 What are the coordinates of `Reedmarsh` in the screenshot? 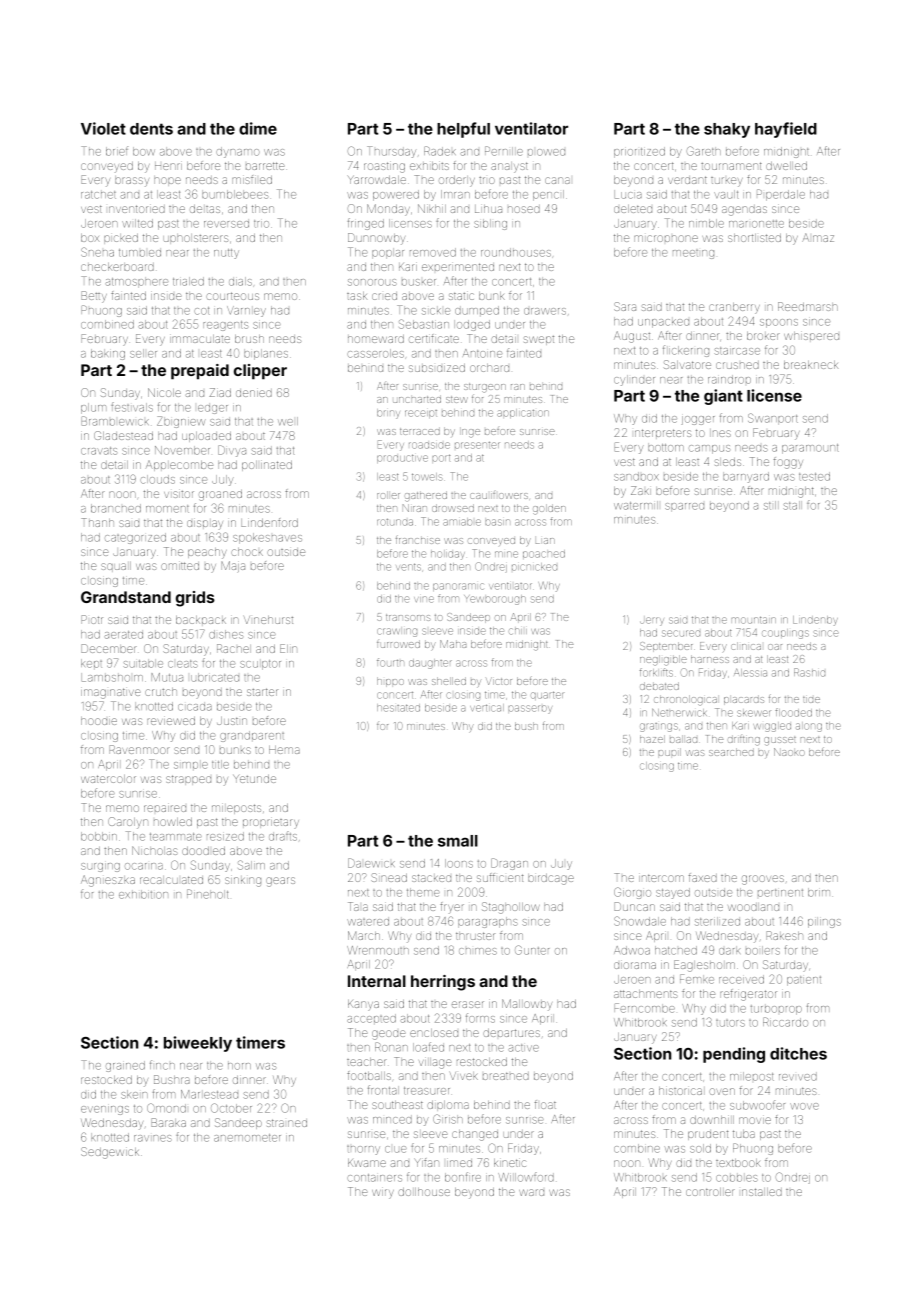 It's located at (808, 306).
